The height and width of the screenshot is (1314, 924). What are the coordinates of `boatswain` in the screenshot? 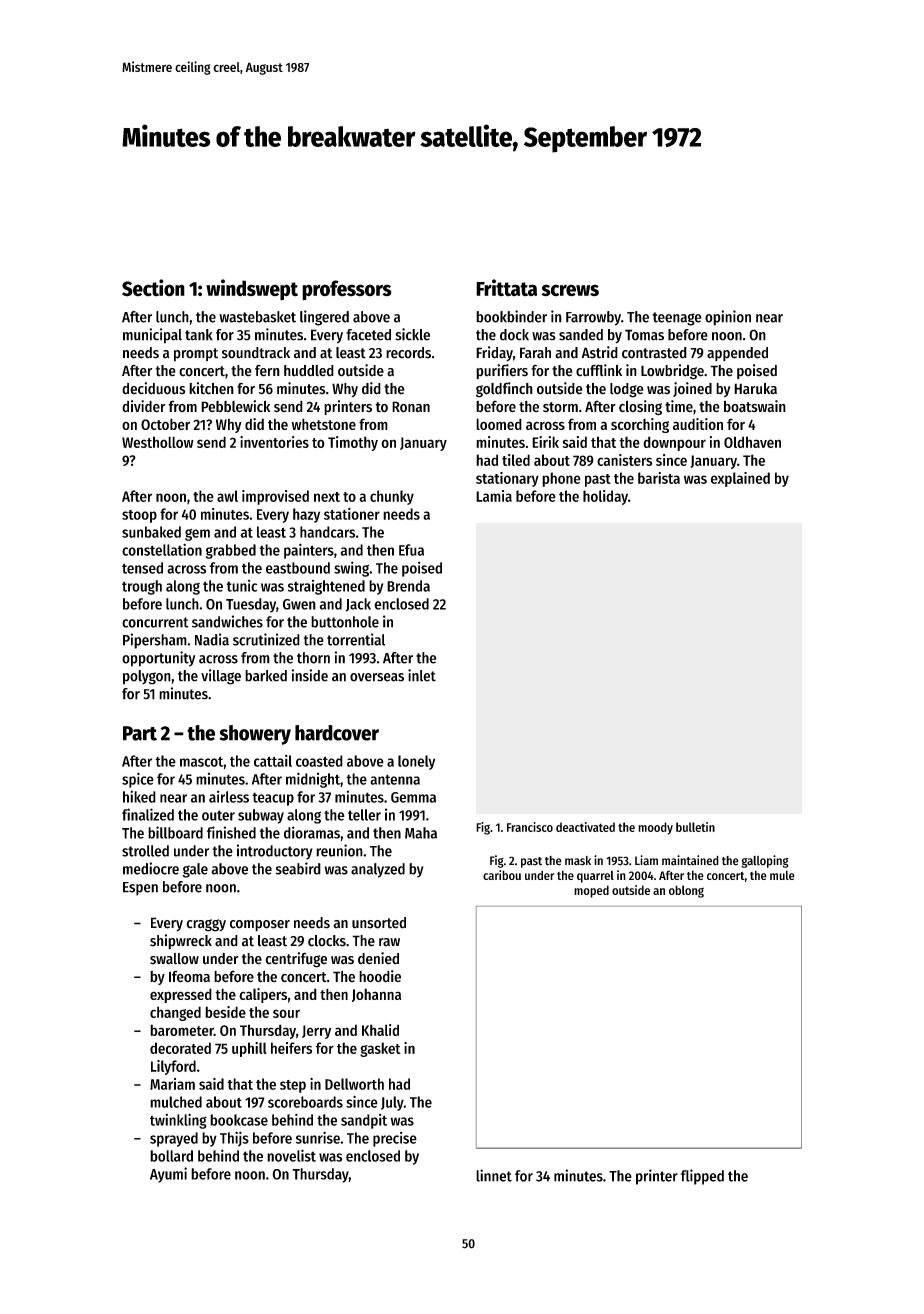 It's located at (755, 406).
